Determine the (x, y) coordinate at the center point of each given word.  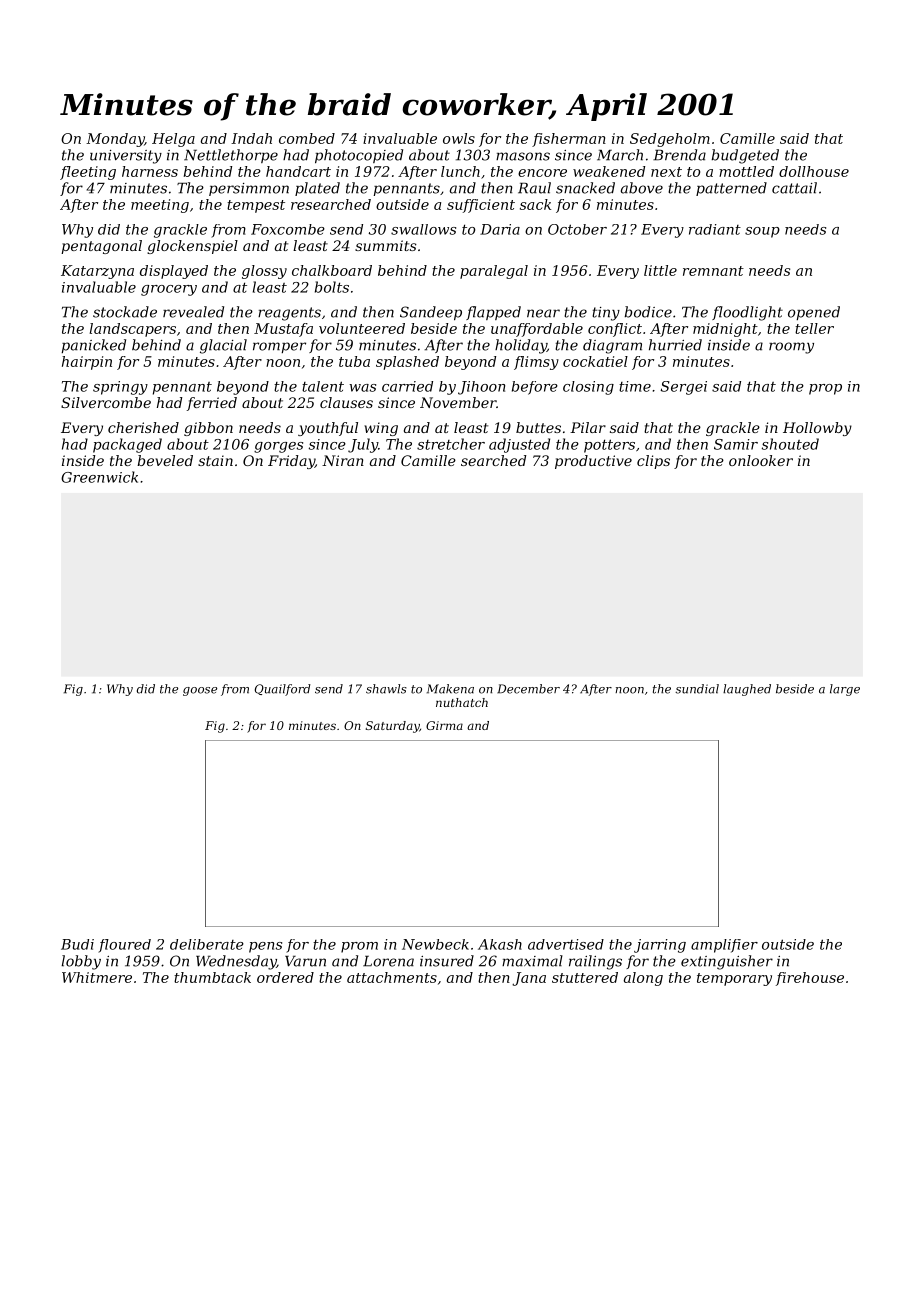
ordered (285, 977)
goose (200, 691)
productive (593, 462)
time (635, 386)
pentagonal (101, 247)
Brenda (679, 155)
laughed (747, 690)
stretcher (451, 444)
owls (459, 138)
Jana (529, 979)
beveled (165, 460)
